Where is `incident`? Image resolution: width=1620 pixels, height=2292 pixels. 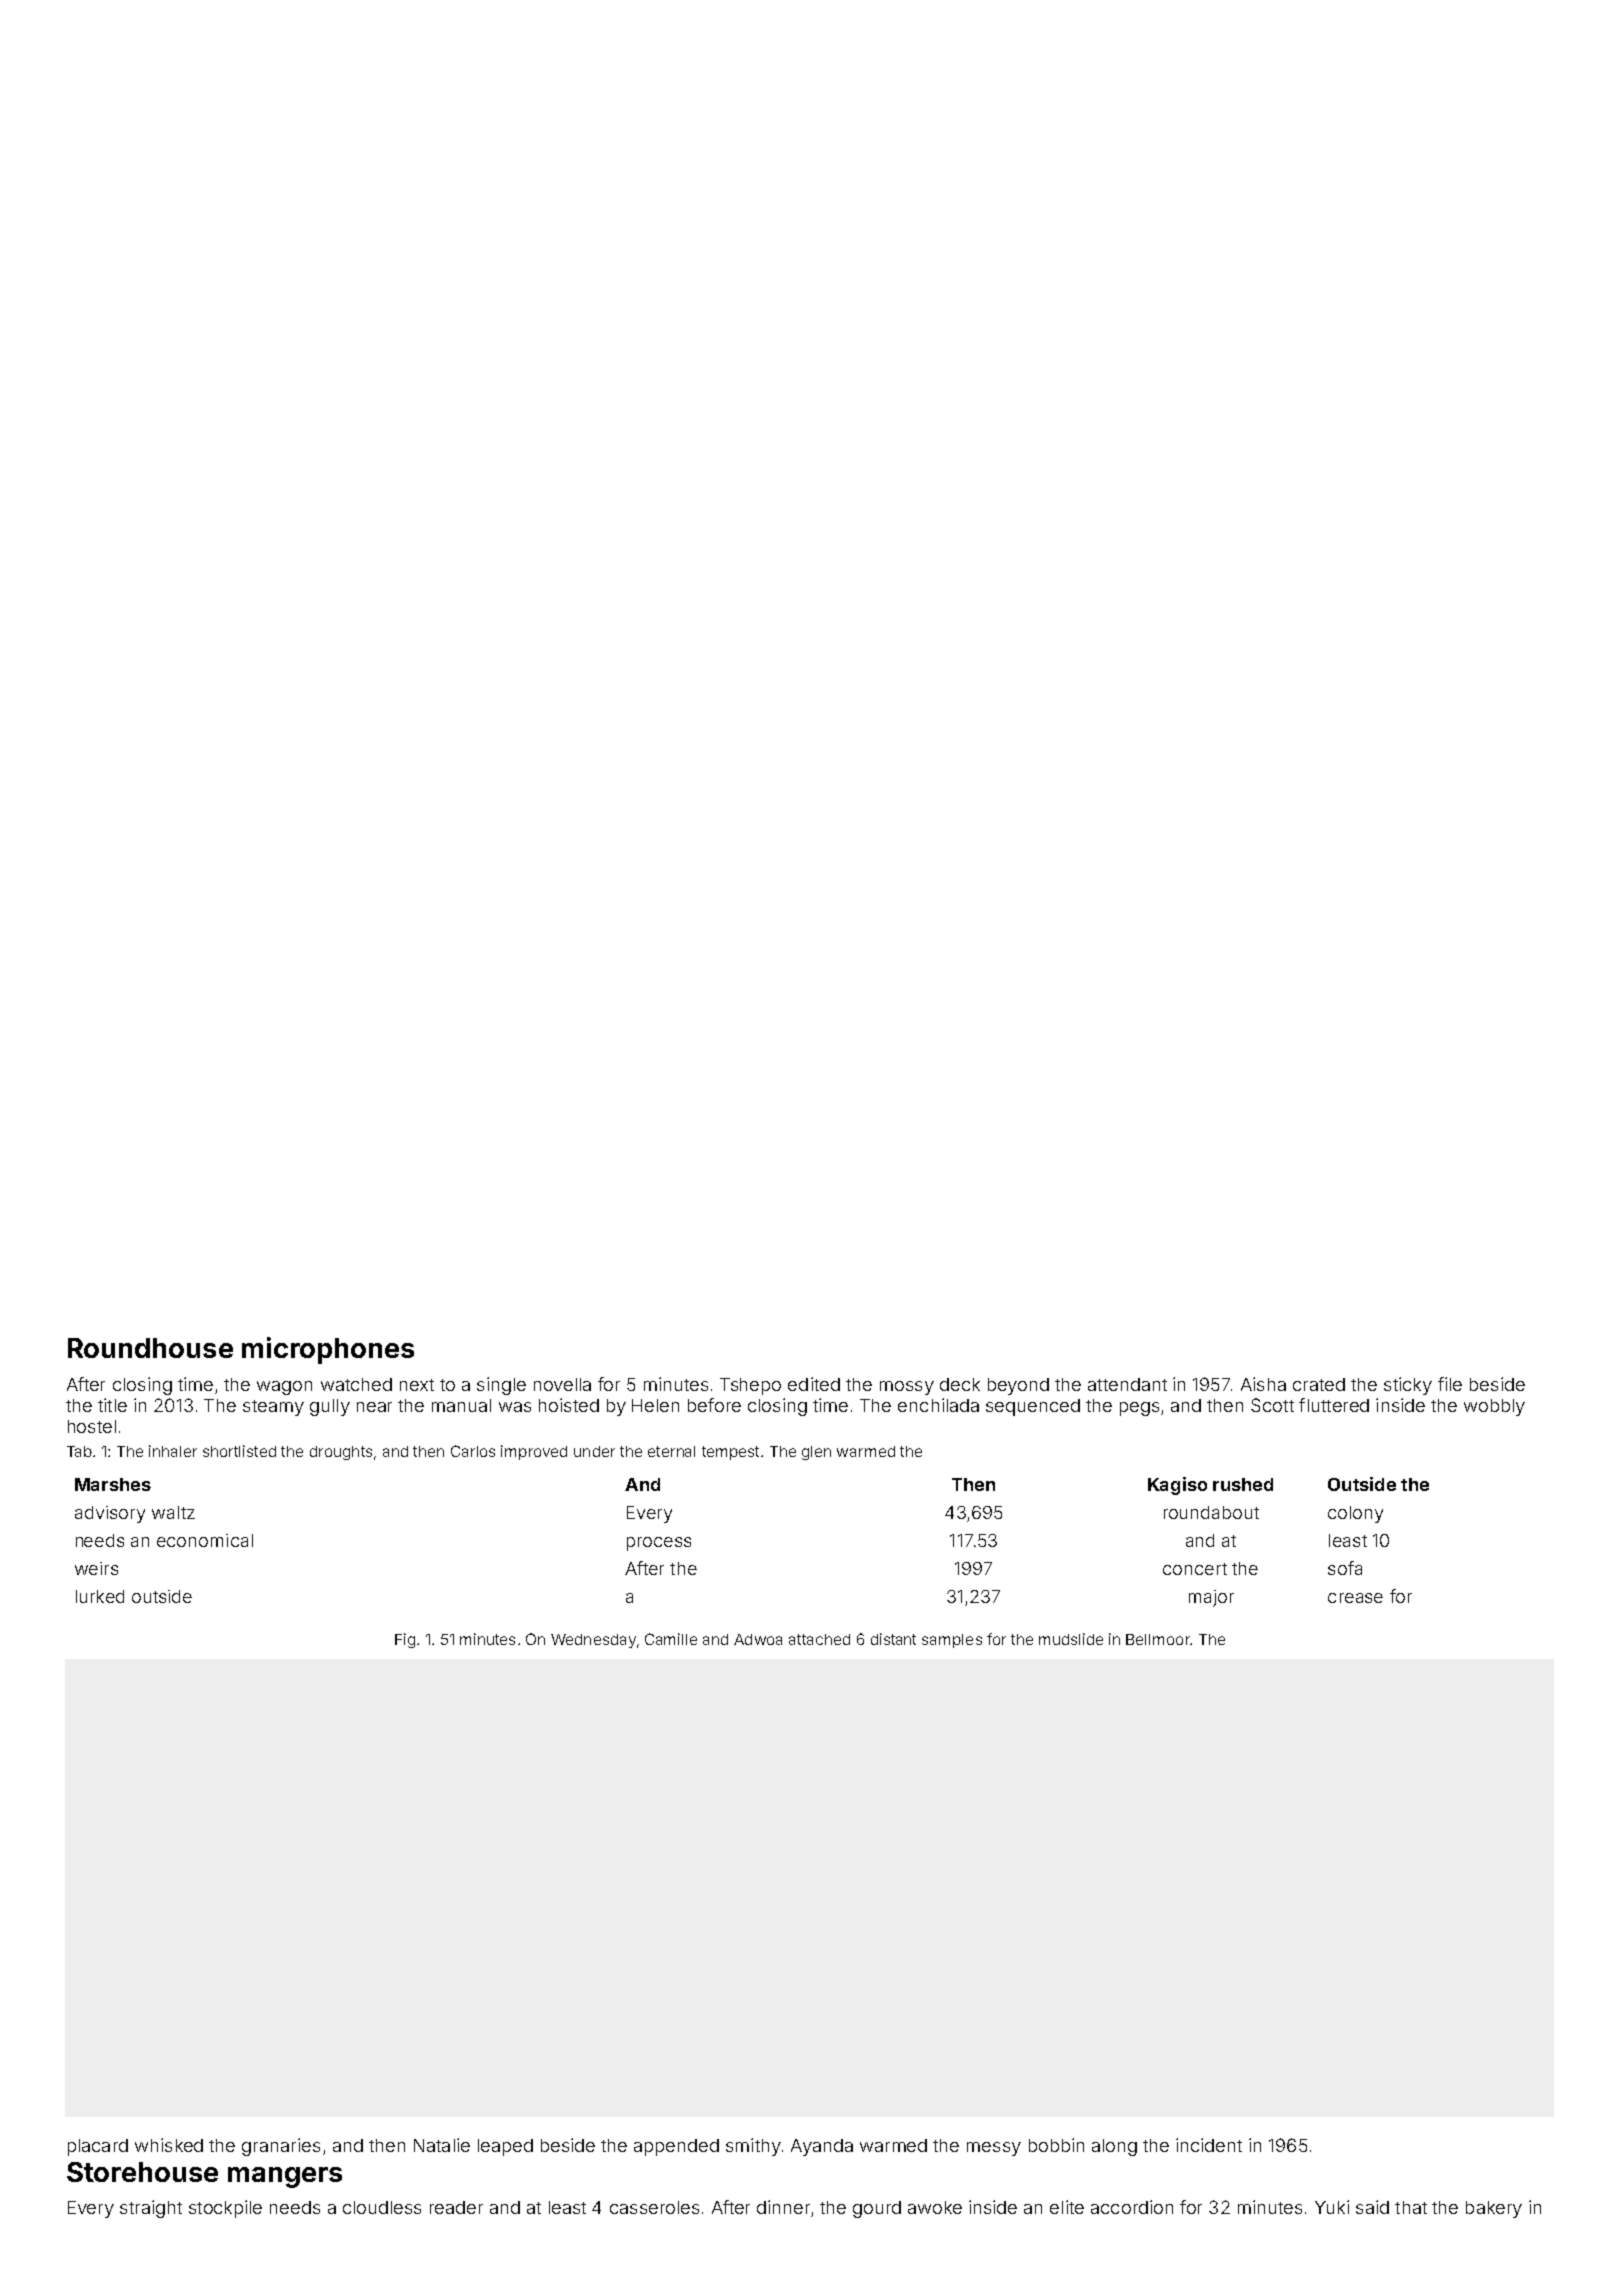
incident is located at coordinates (1209, 2145).
